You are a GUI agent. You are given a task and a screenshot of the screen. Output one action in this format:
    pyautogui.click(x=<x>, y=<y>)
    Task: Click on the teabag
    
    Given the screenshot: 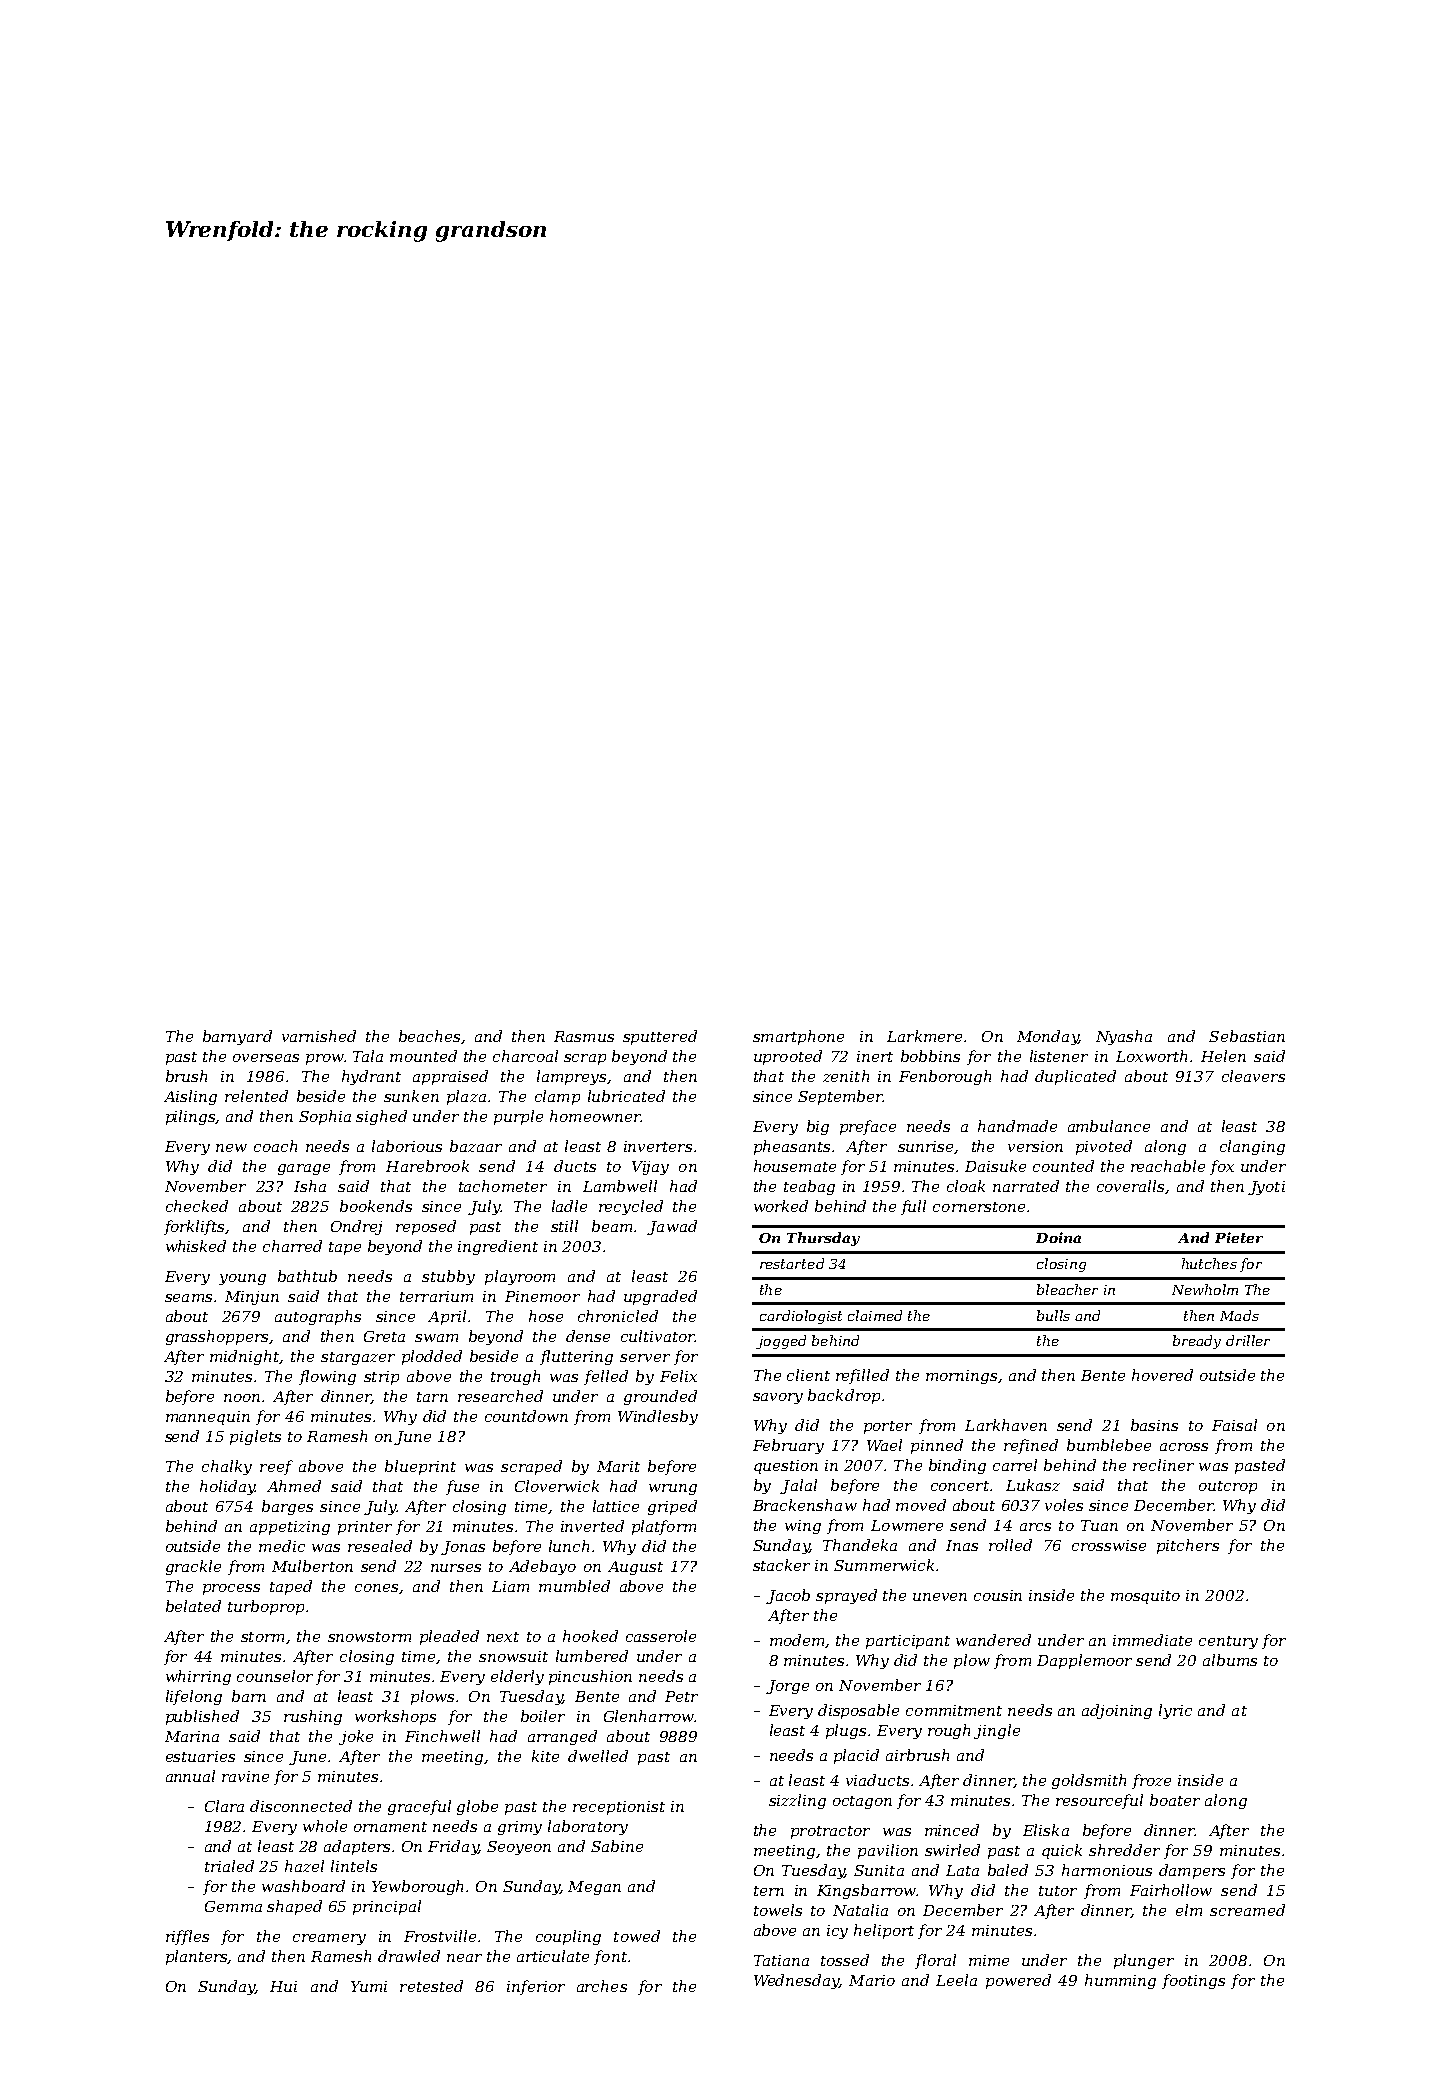 What is the action you would take?
    pyautogui.click(x=809, y=1187)
